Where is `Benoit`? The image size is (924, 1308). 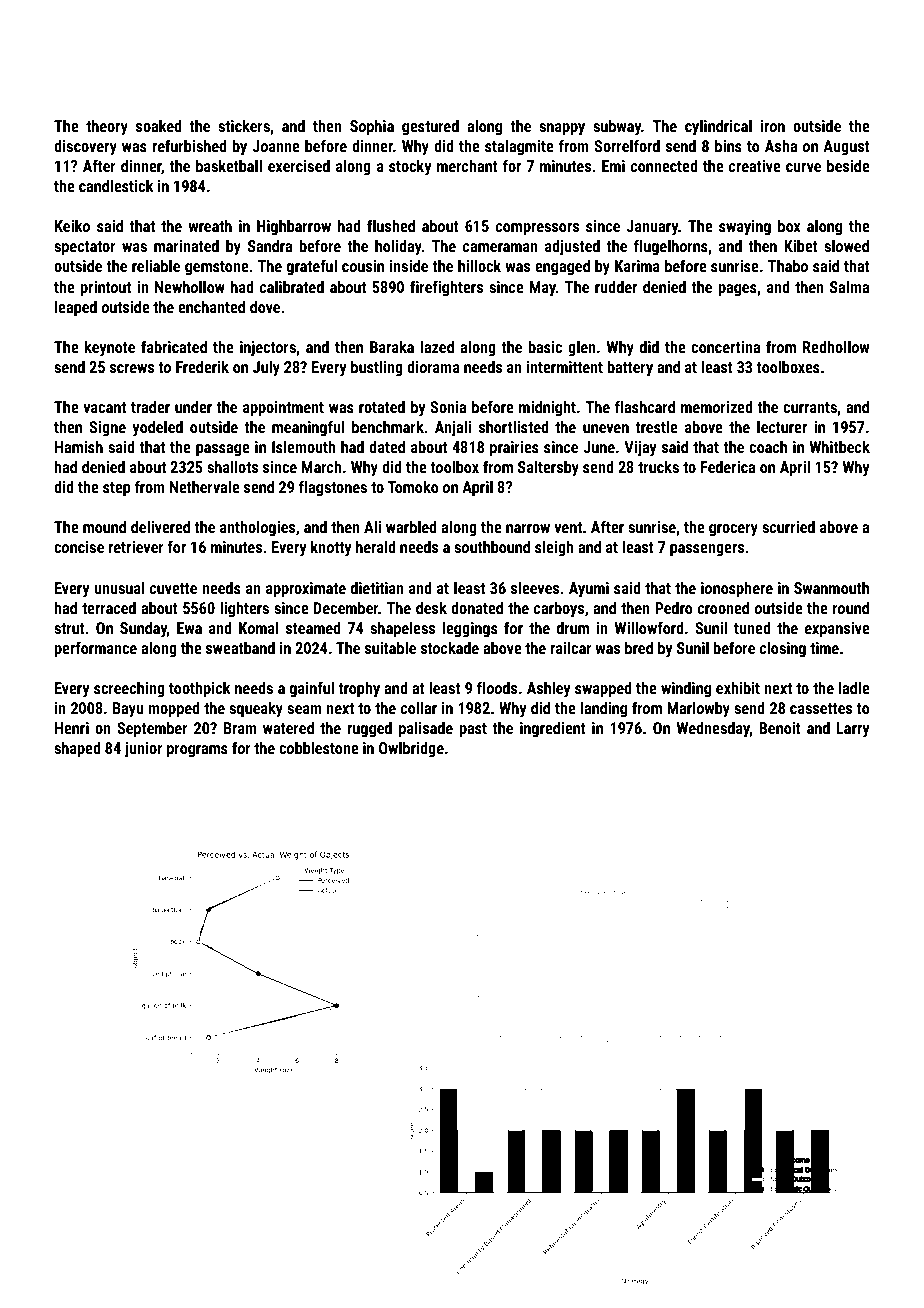 Benoit is located at coordinates (780, 728).
